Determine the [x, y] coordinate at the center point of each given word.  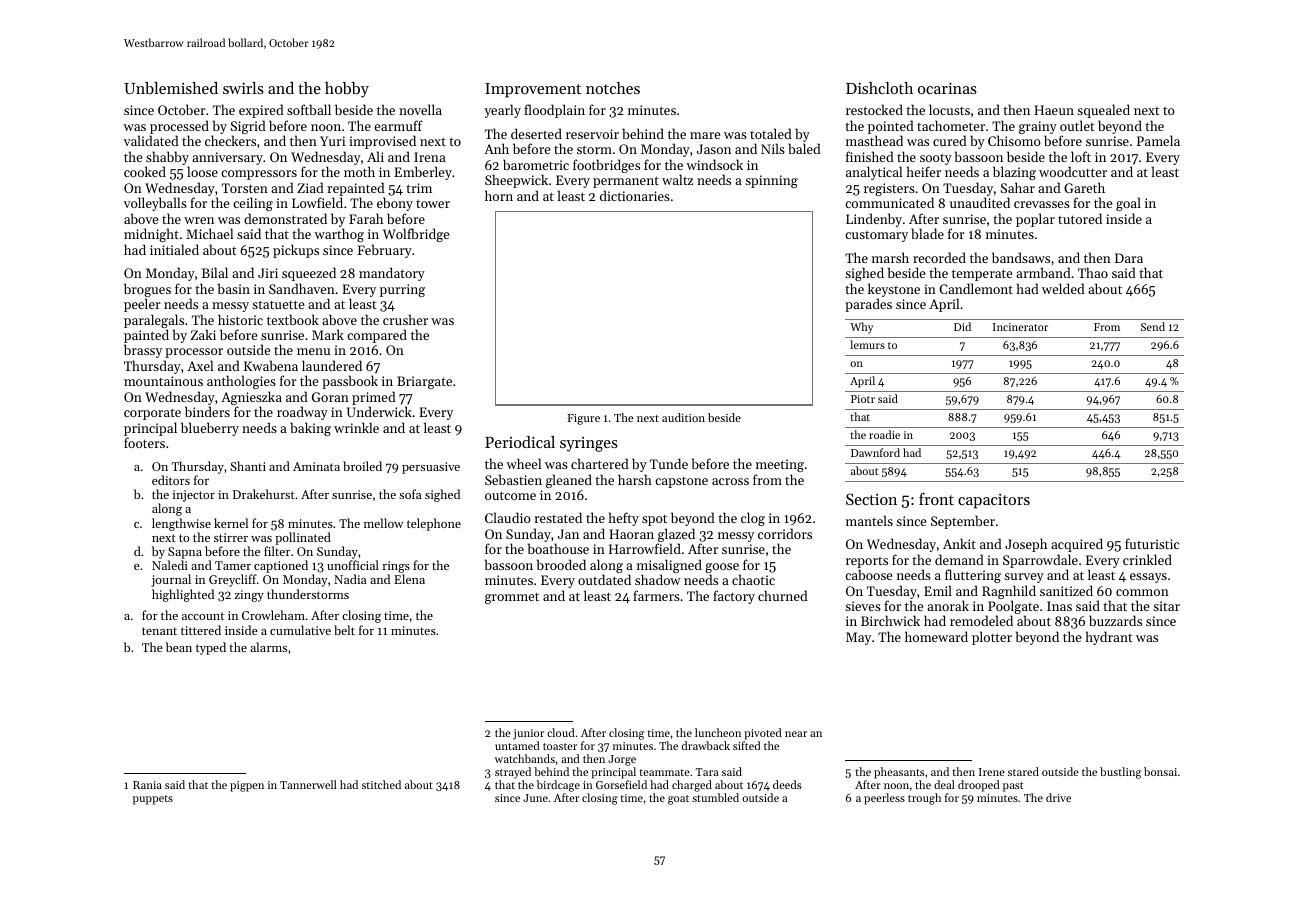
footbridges [606, 166]
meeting [780, 465]
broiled [362, 466]
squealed [1103, 111]
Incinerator [1020, 327]
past [1013, 787]
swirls [243, 88]
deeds [787, 784]
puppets [153, 800]
